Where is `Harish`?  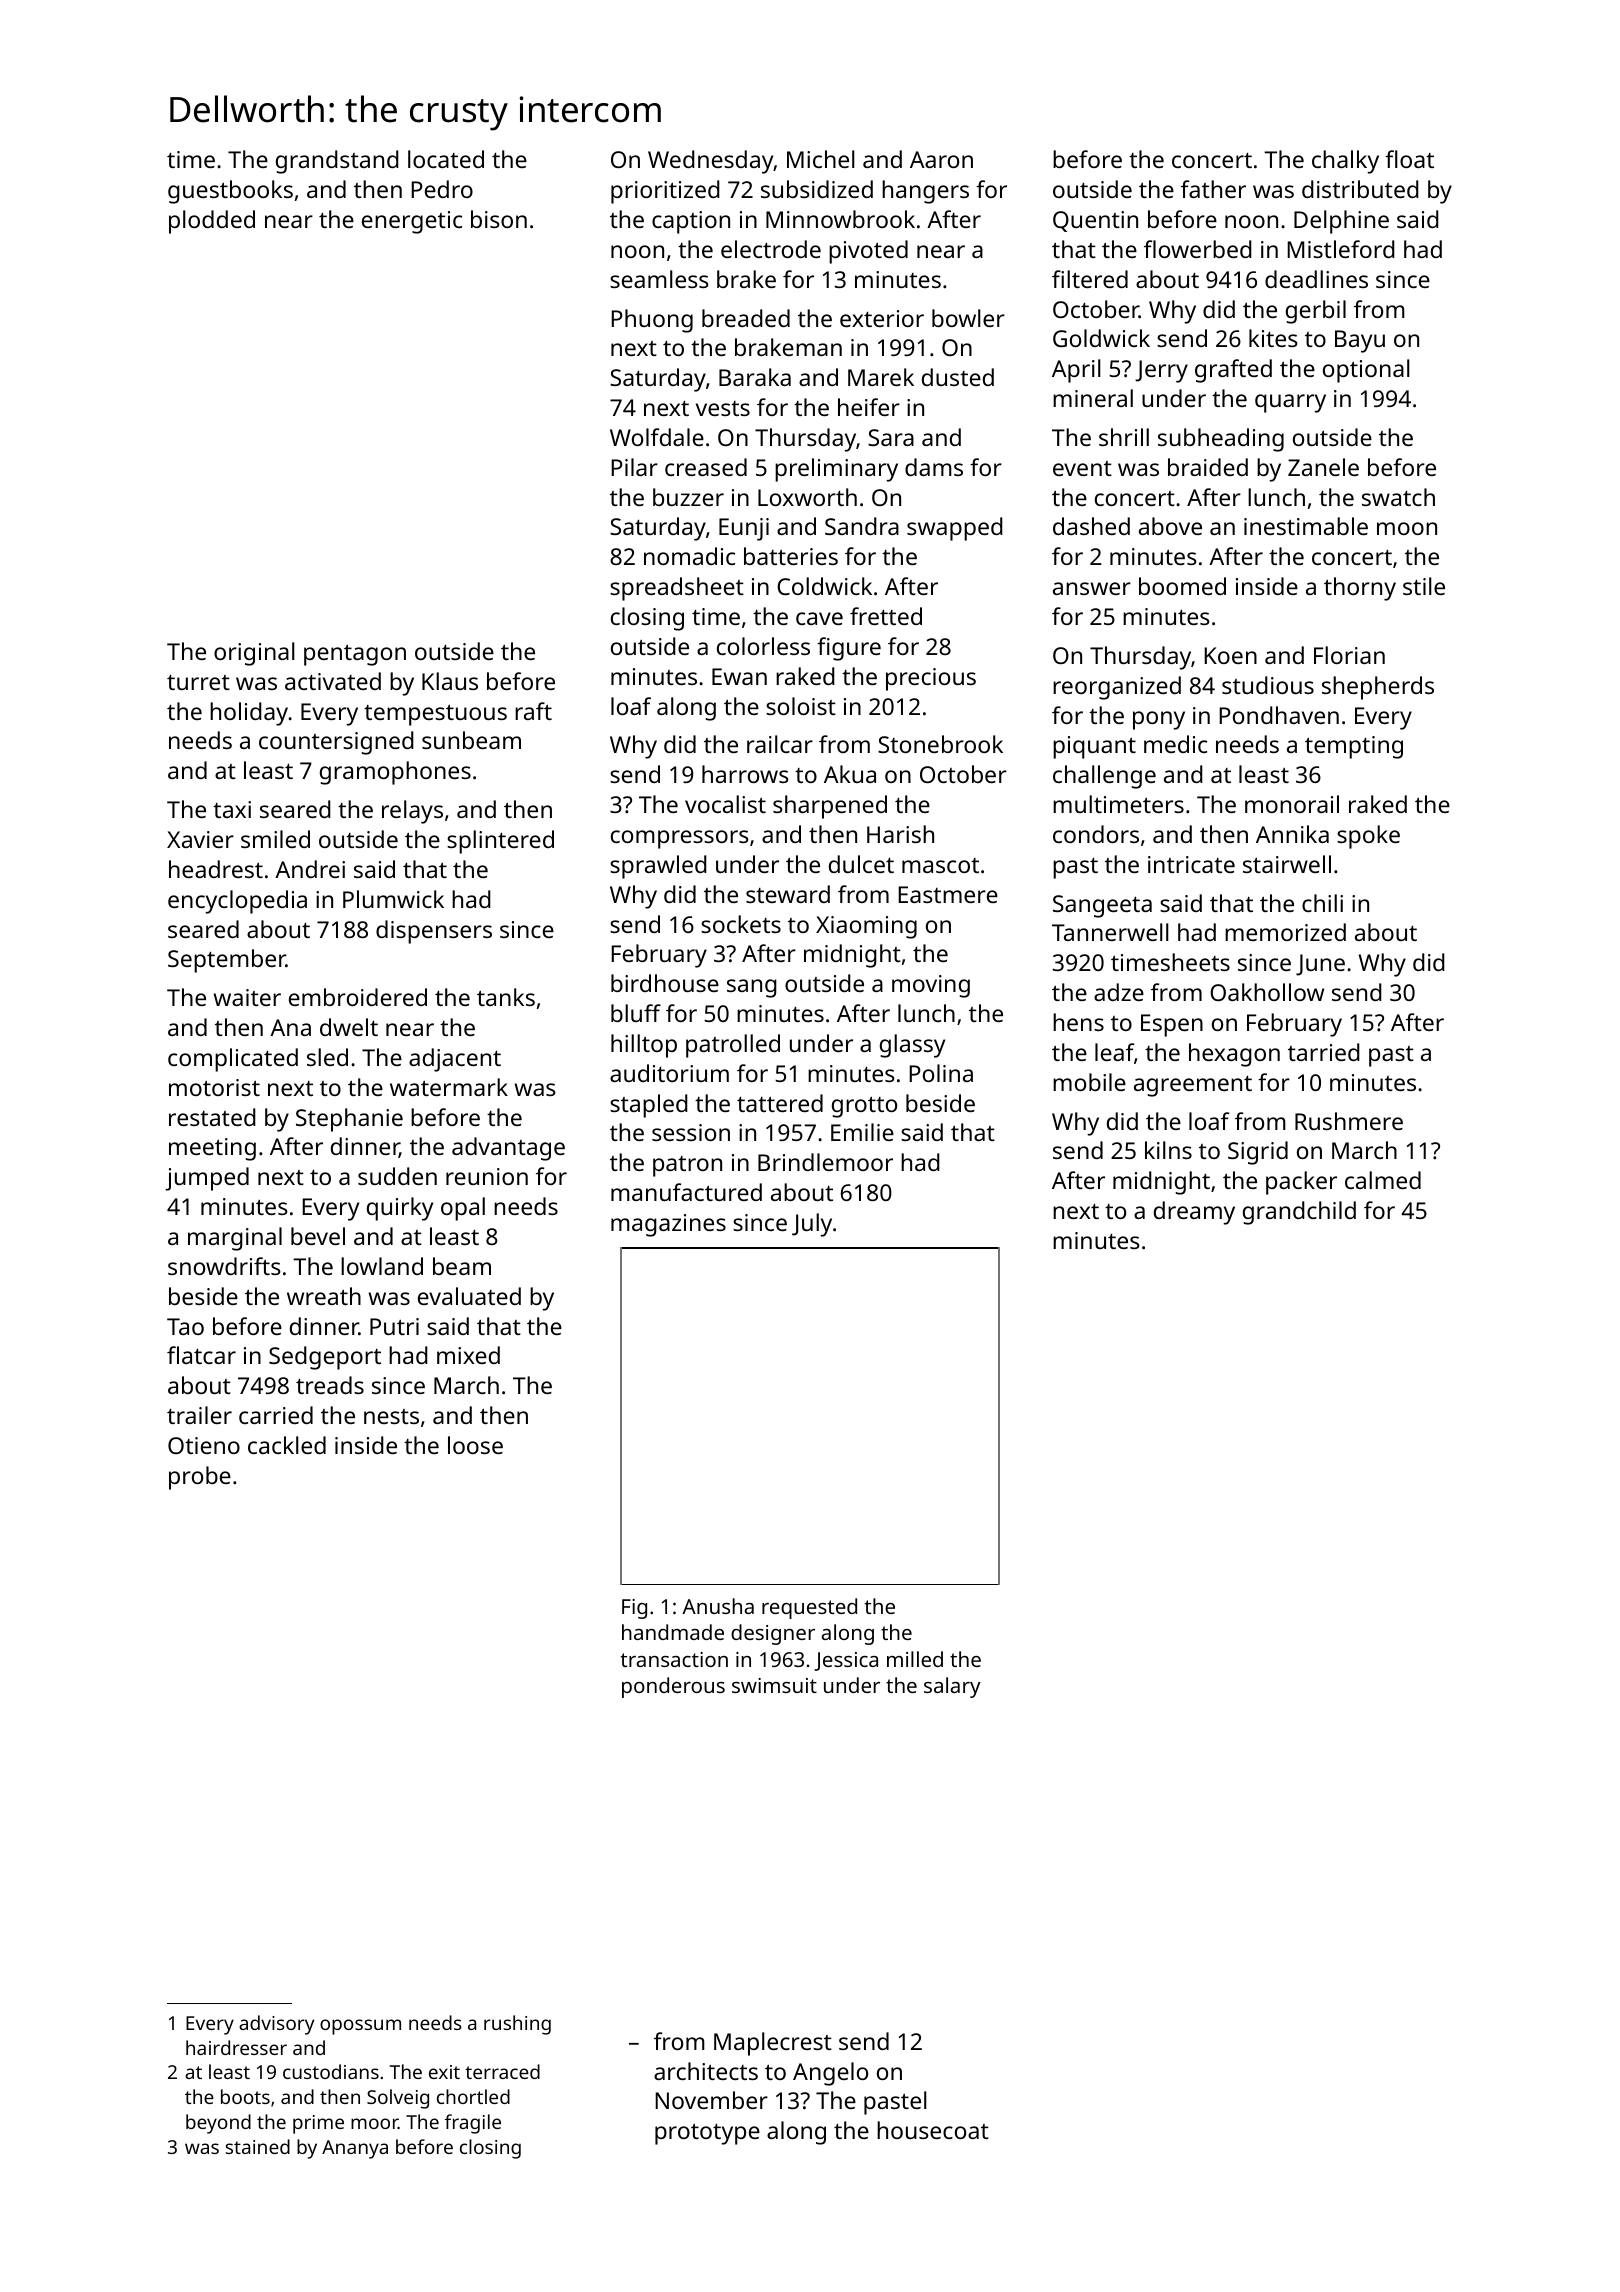
Harish is located at coordinates (900, 834).
